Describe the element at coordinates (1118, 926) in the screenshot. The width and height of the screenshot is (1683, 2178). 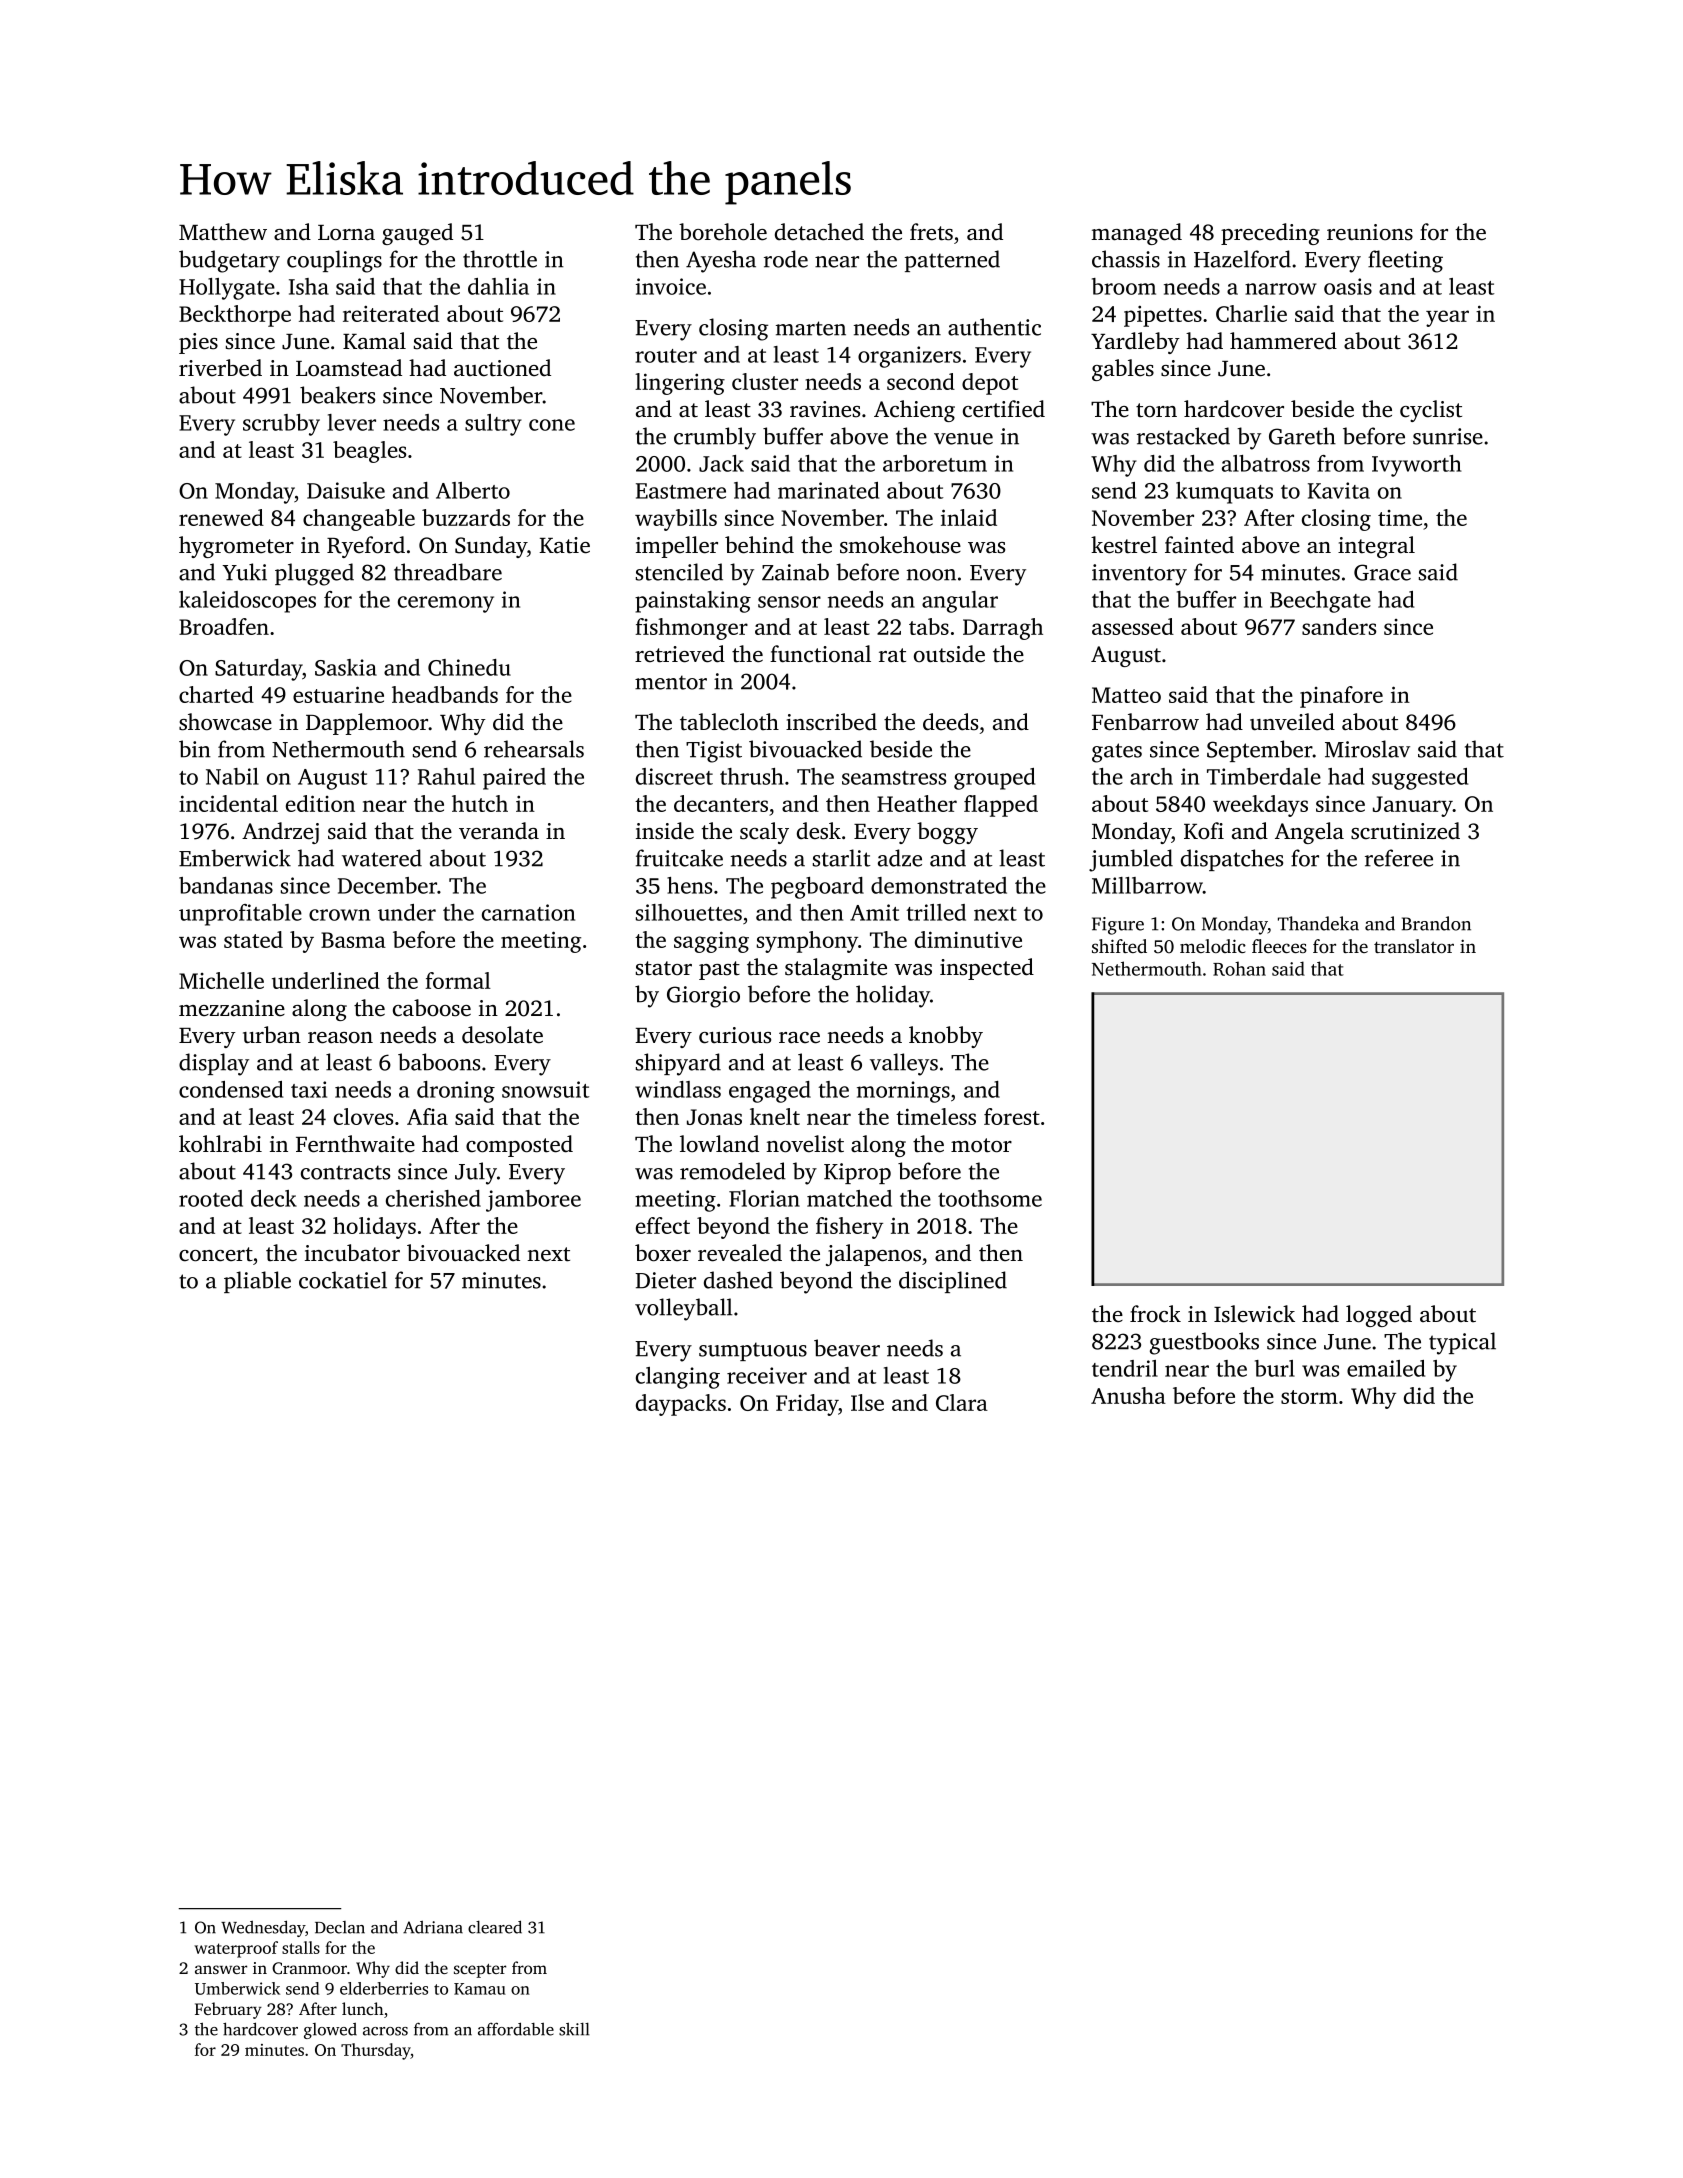
I see `Figure` at that location.
